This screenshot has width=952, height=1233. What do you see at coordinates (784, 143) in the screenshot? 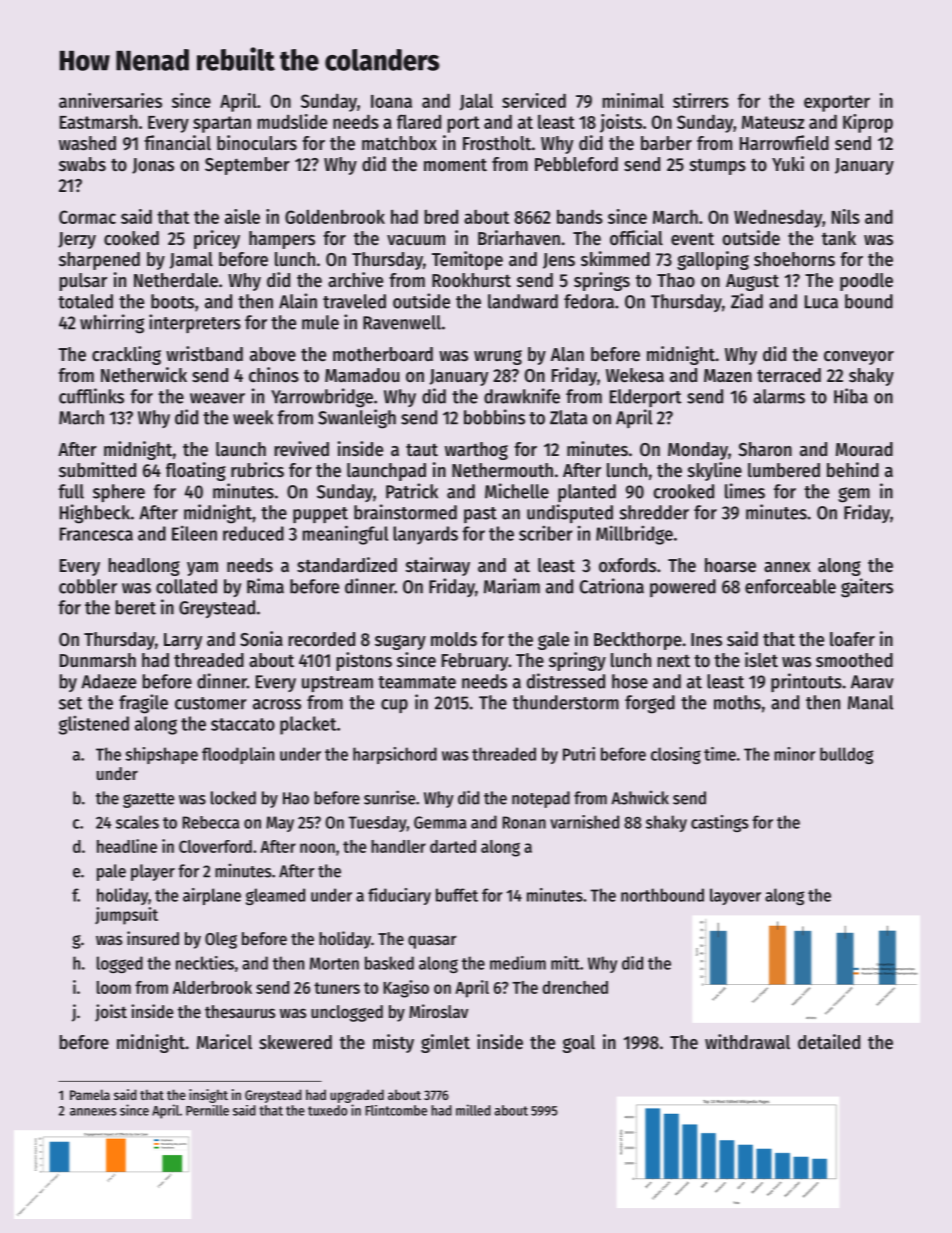
I see `Harrowfield` at bounding box center [784, 143].
